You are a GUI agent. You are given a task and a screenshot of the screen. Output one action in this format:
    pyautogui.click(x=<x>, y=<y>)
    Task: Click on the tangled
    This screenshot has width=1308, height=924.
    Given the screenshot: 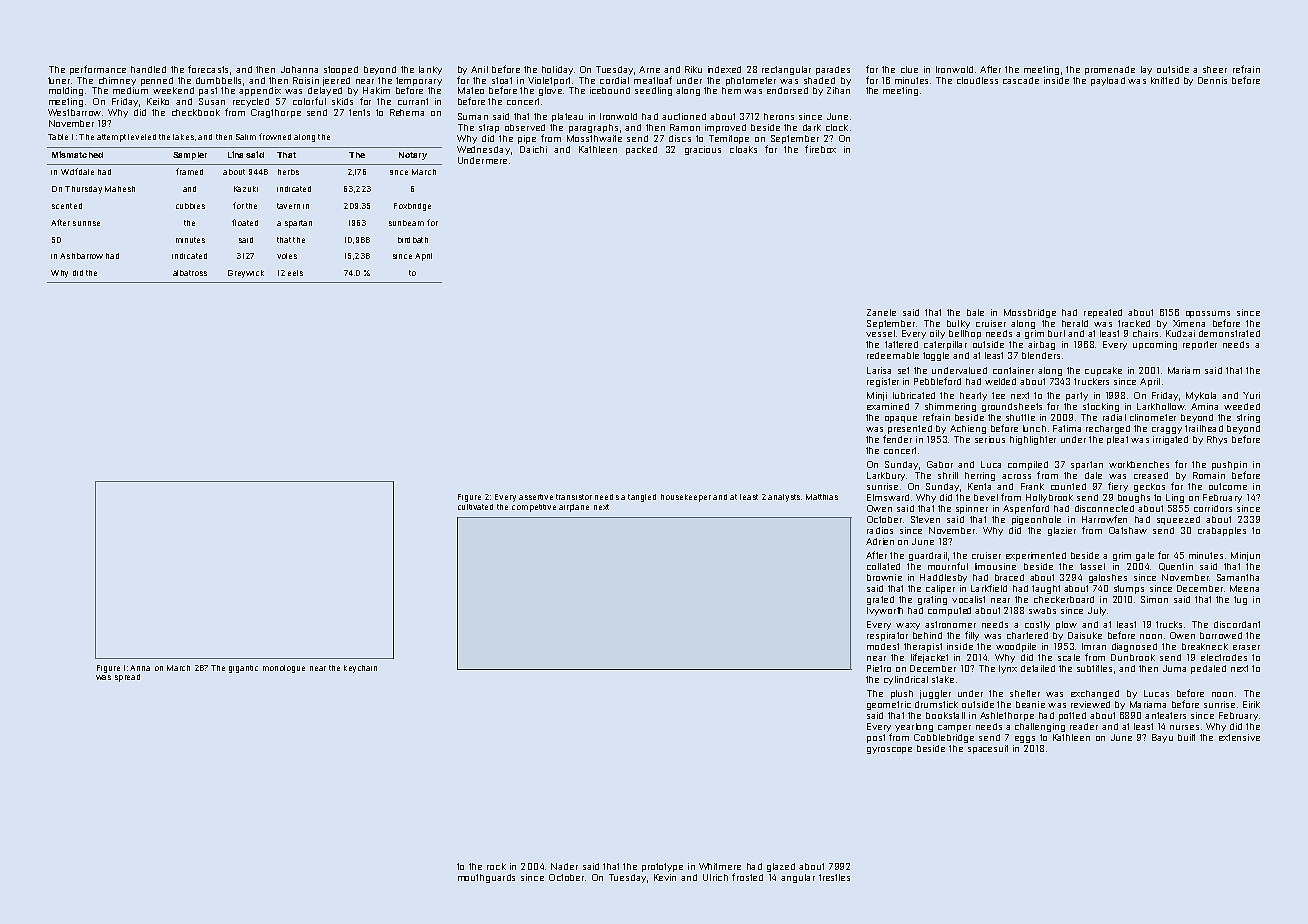 What is the action you would take?
    pyautogui.click(x=642, y=498)
